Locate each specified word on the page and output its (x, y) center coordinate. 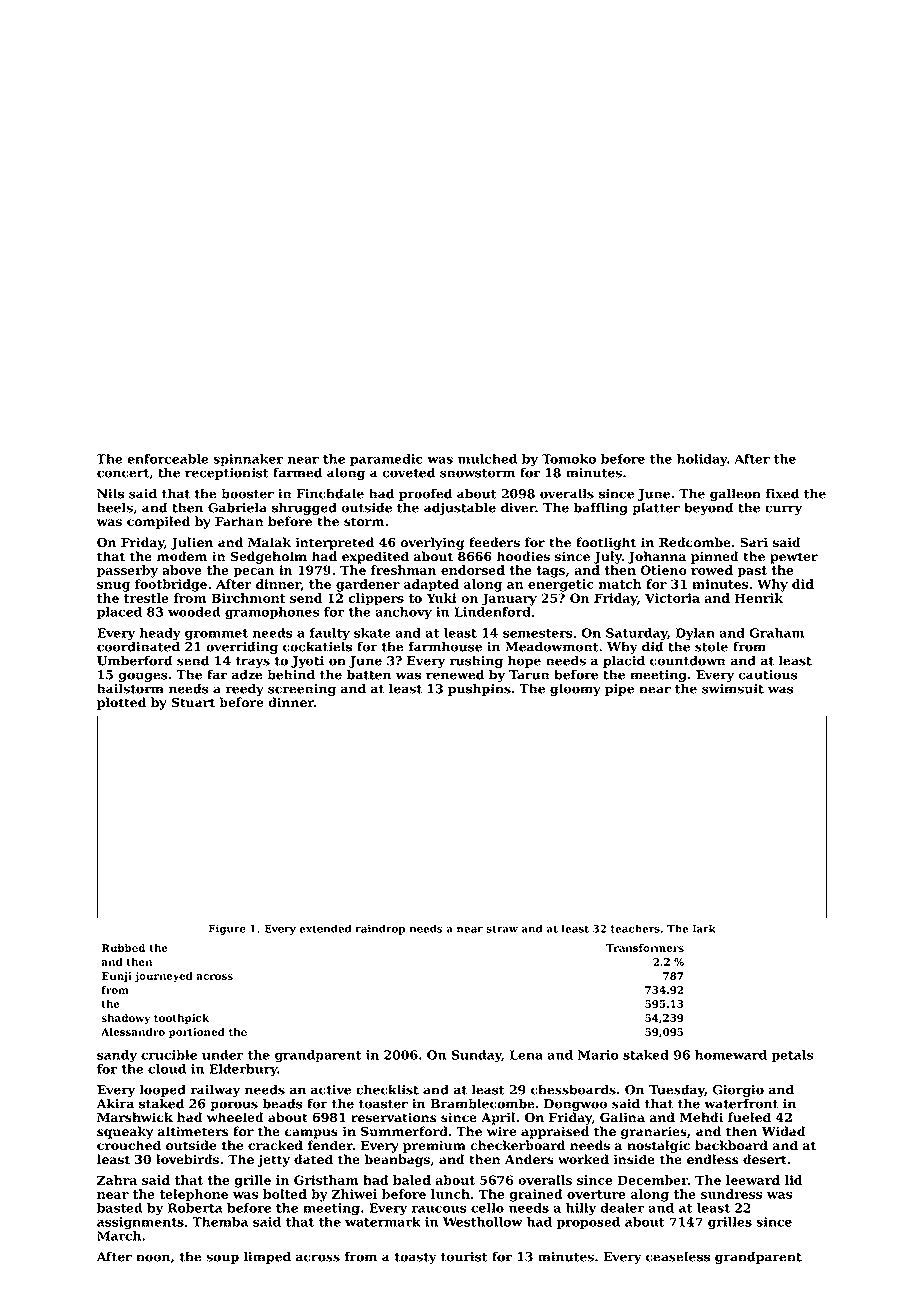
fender (330, 1145)
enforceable (168, 459)
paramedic (386, 460)
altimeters (193, 1131)
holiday (702, 460)
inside (634, 1159)
